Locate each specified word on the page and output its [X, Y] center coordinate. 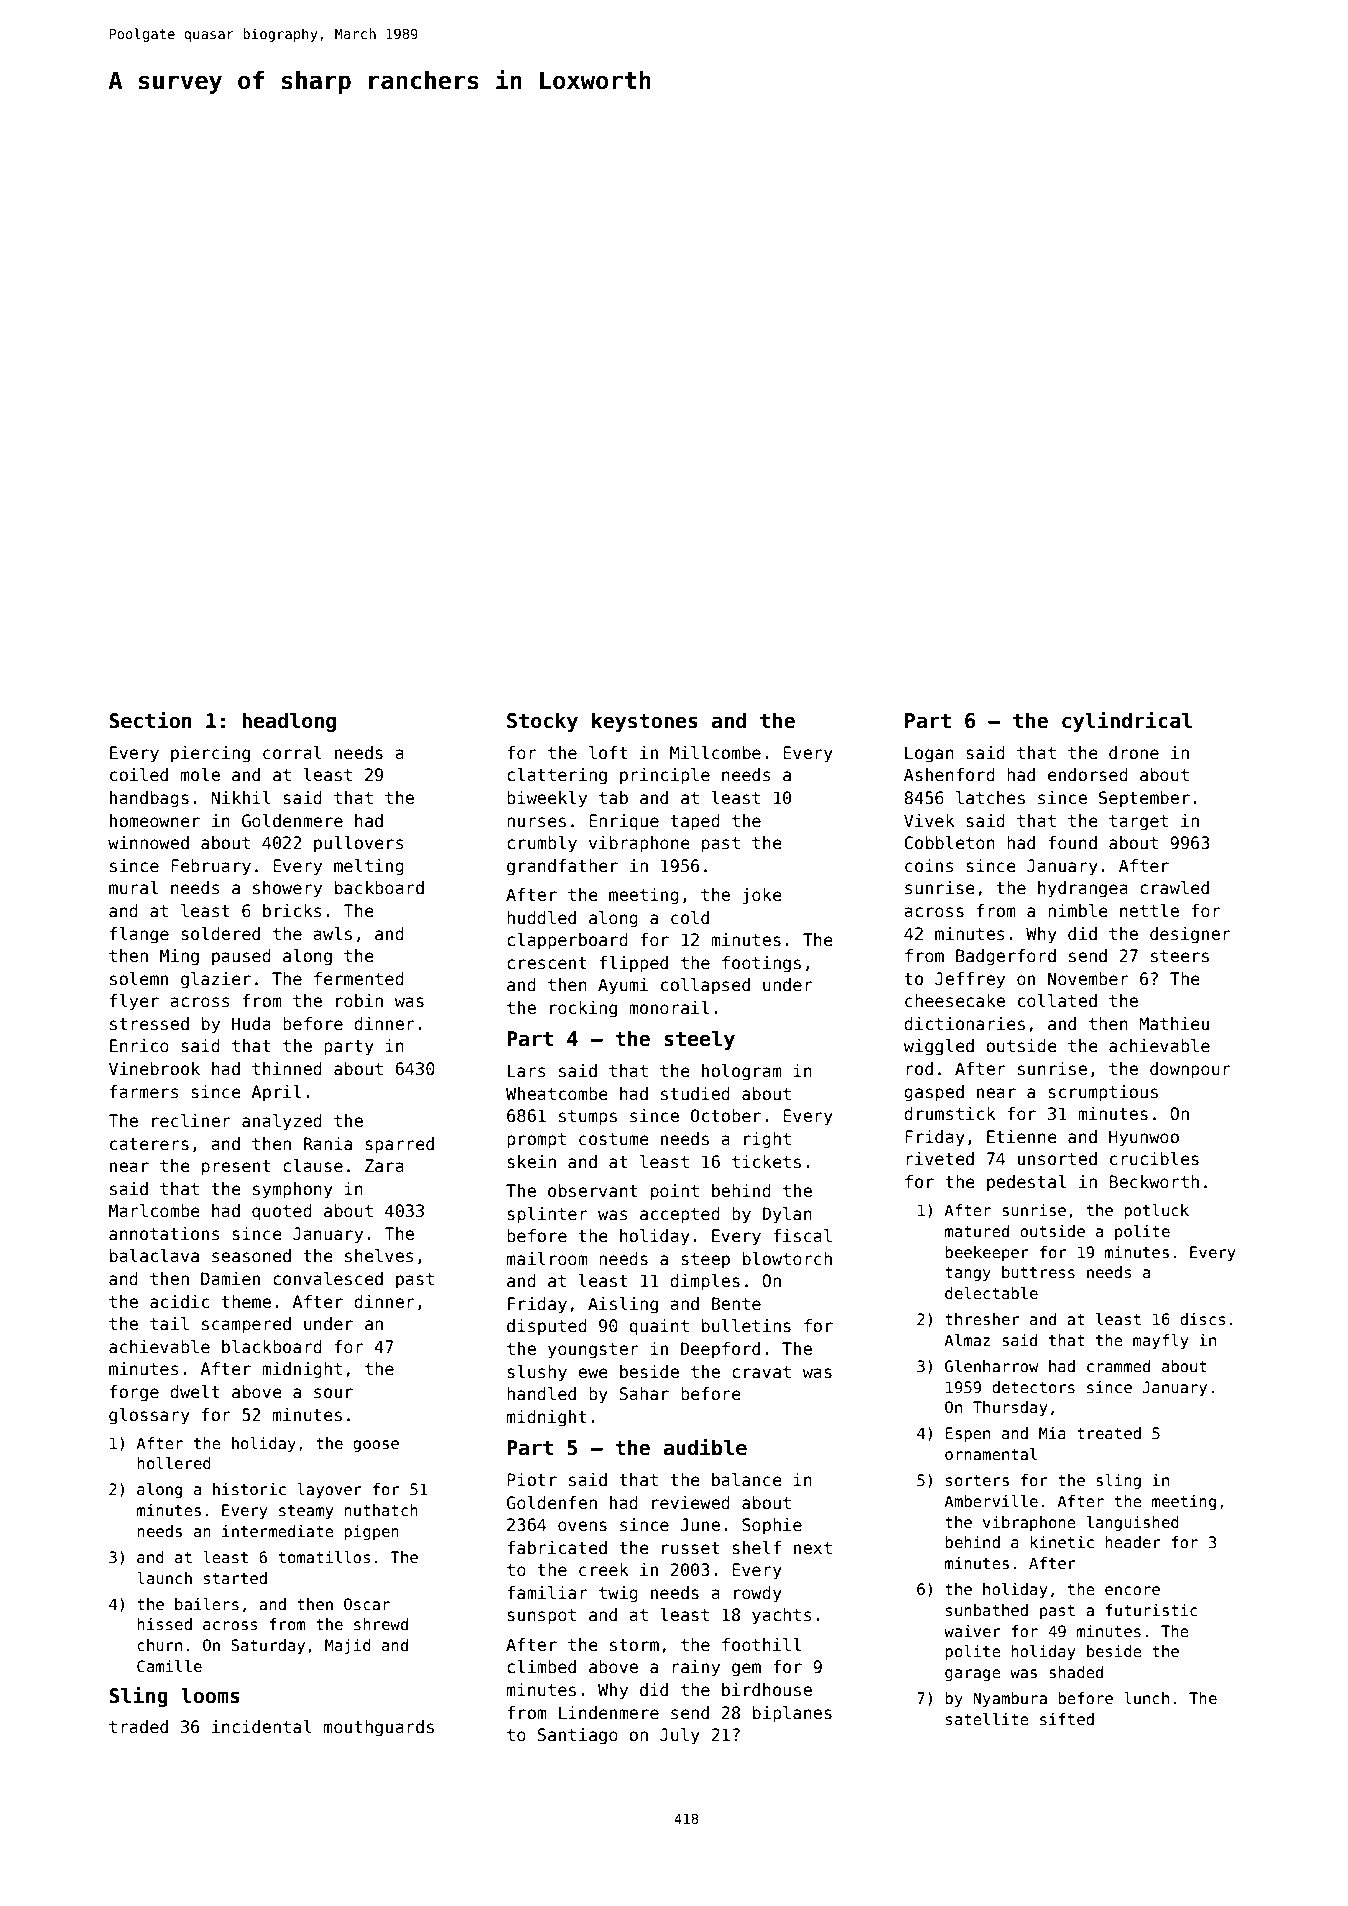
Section [150, 720]
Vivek [929, 821]
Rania [328, 1144]
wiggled [938, 1047]
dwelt [195, 1392]
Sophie [772, 1526]
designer [1190, 935]
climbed [541, 1667]
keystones [645, 722]
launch [164, 1578]
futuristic [1151, 1610]
